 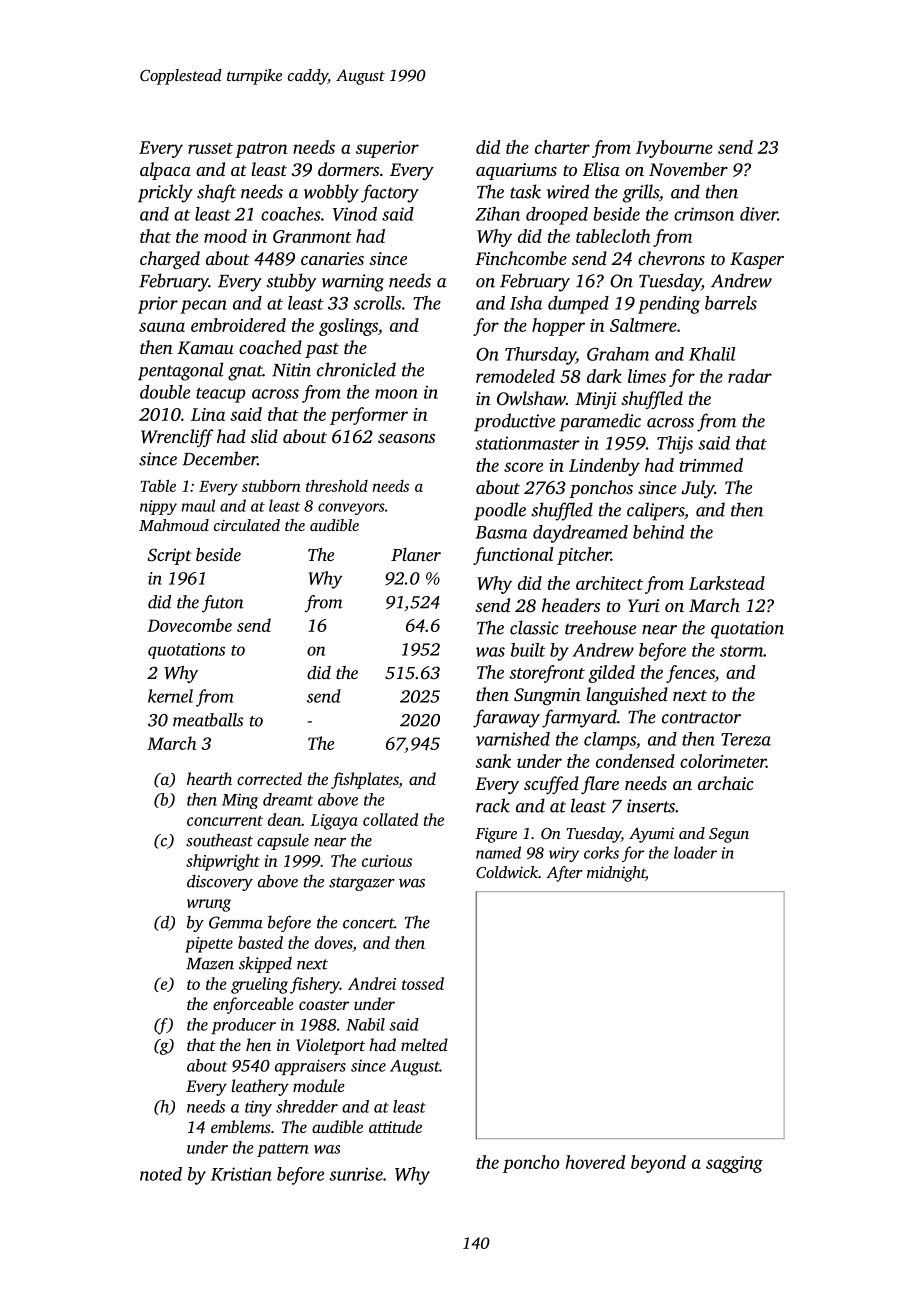 What do you see at coordinates (291, 370) in the page?
I see `Nitin` at bounding box center [291, 370].
